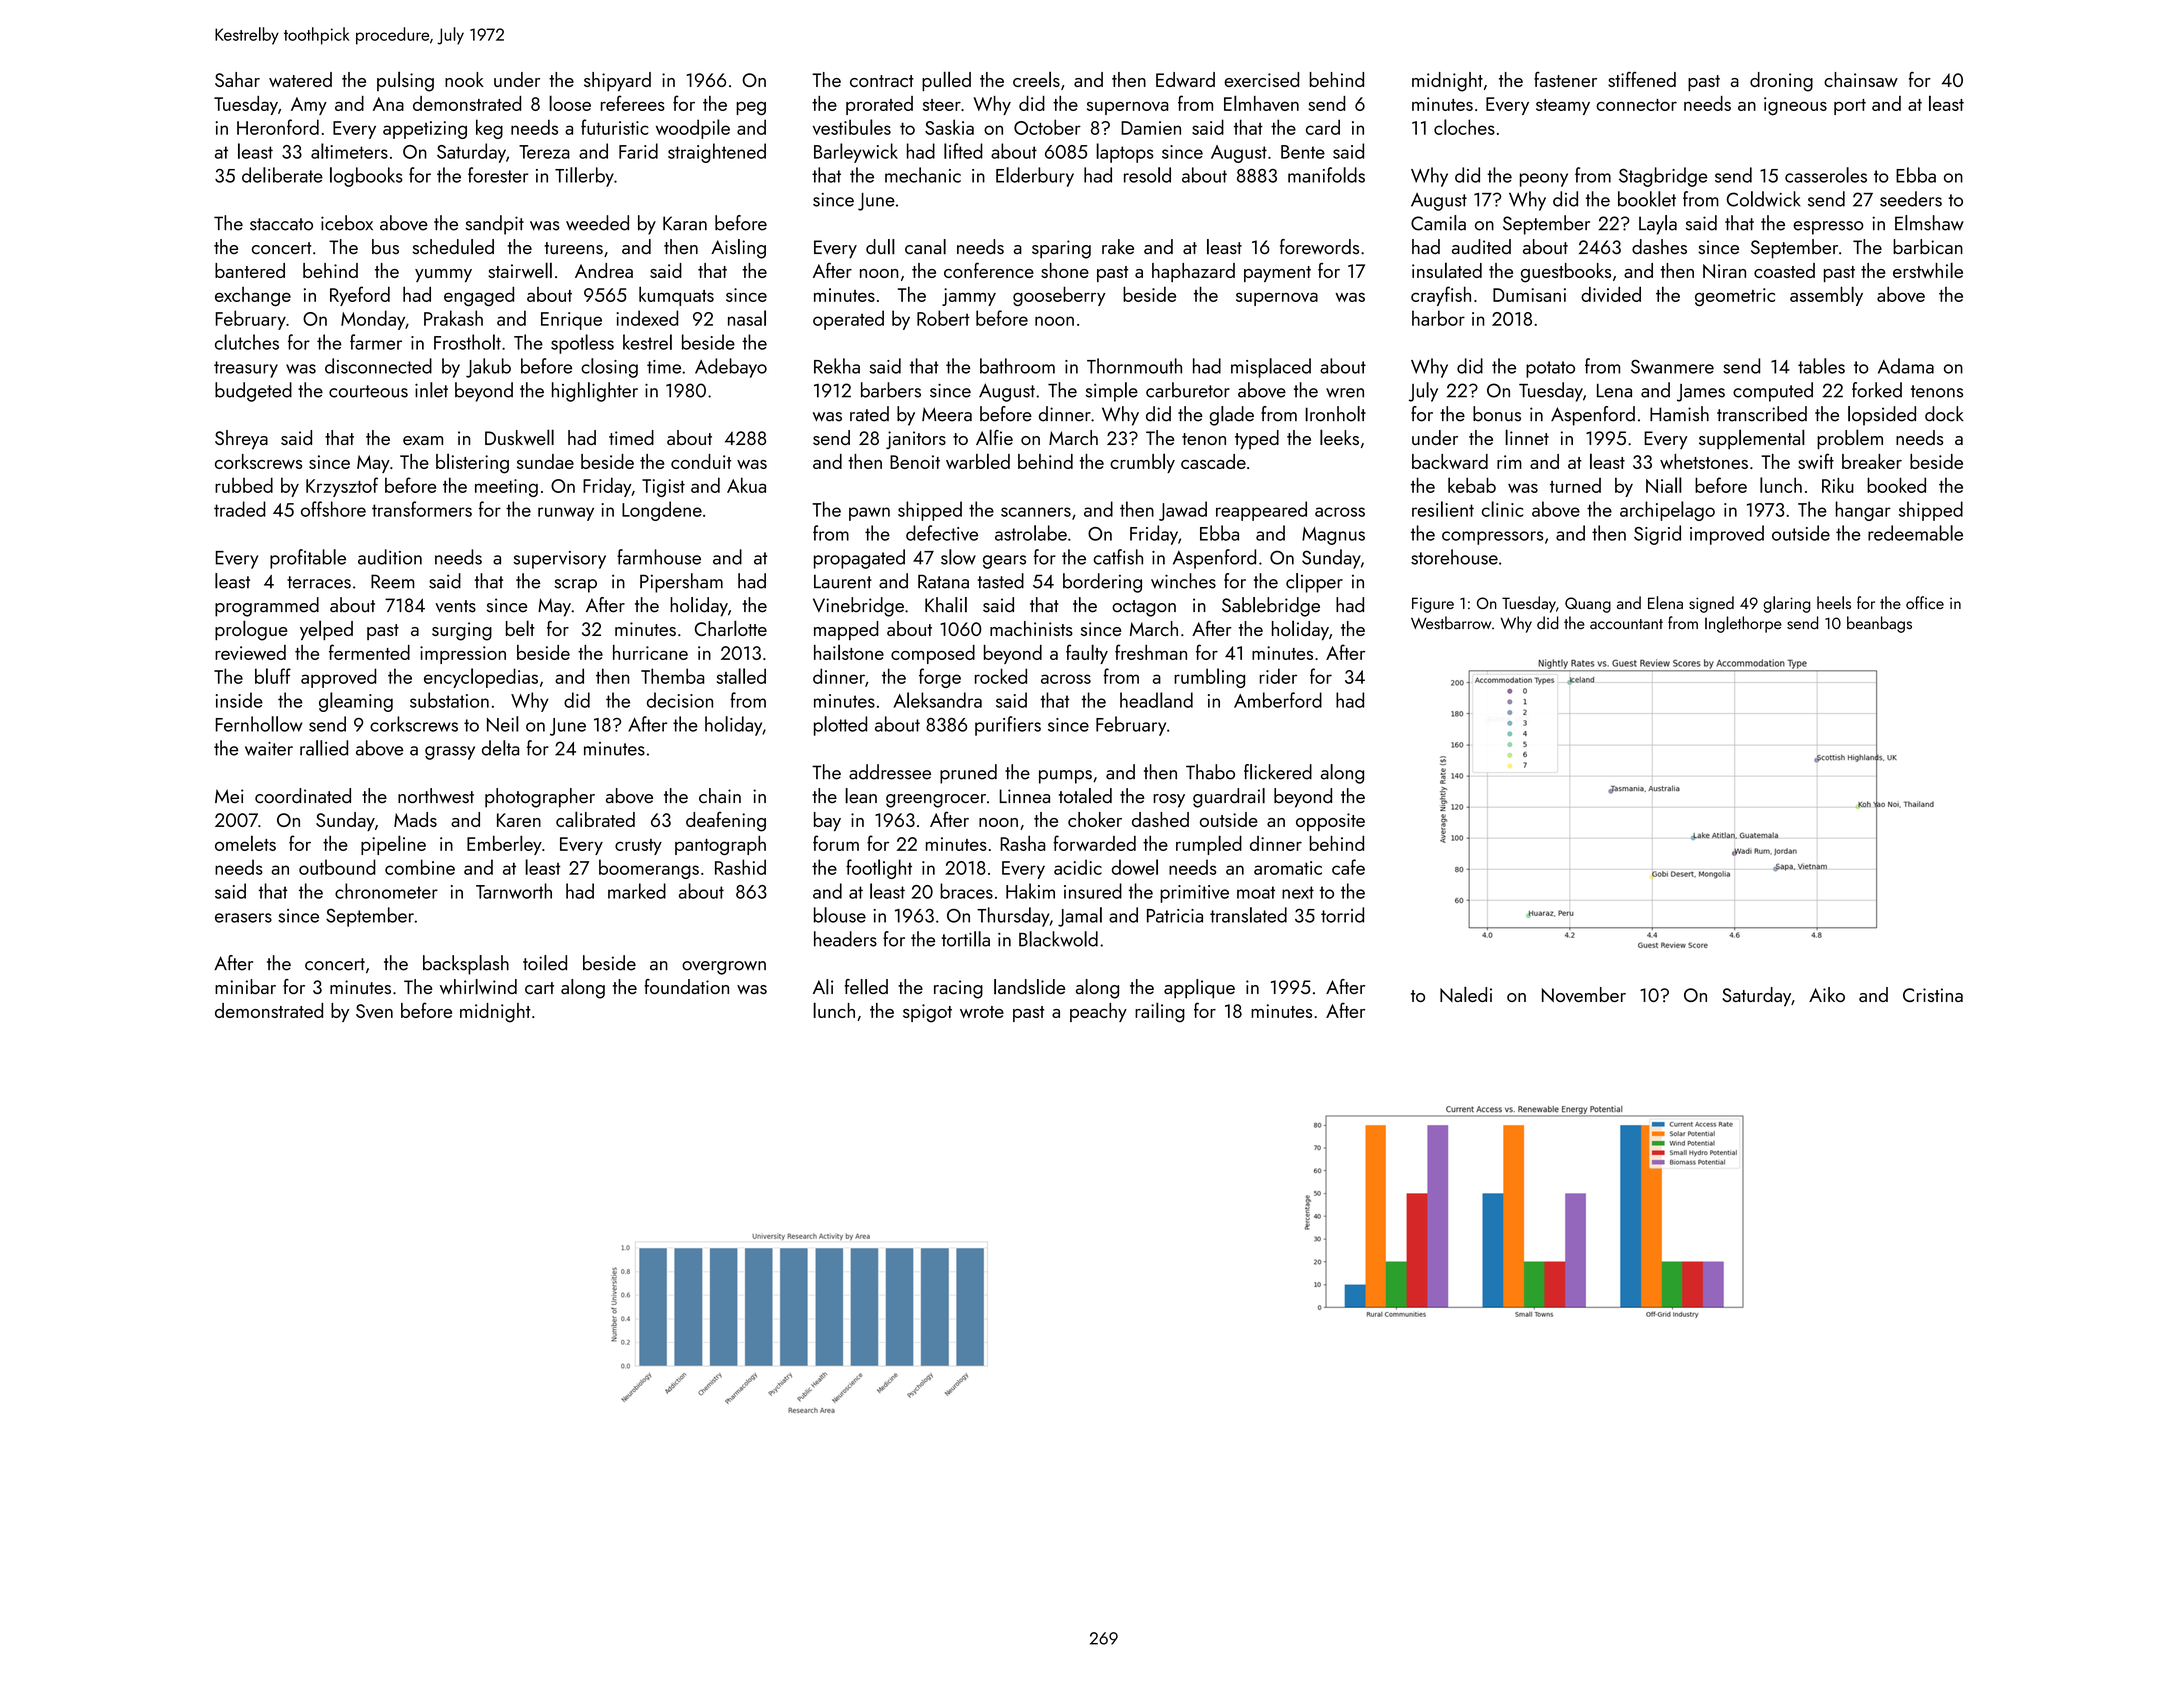 The image size is (2178, 1683). I want to click on beanbags, so click(1879, 624).
